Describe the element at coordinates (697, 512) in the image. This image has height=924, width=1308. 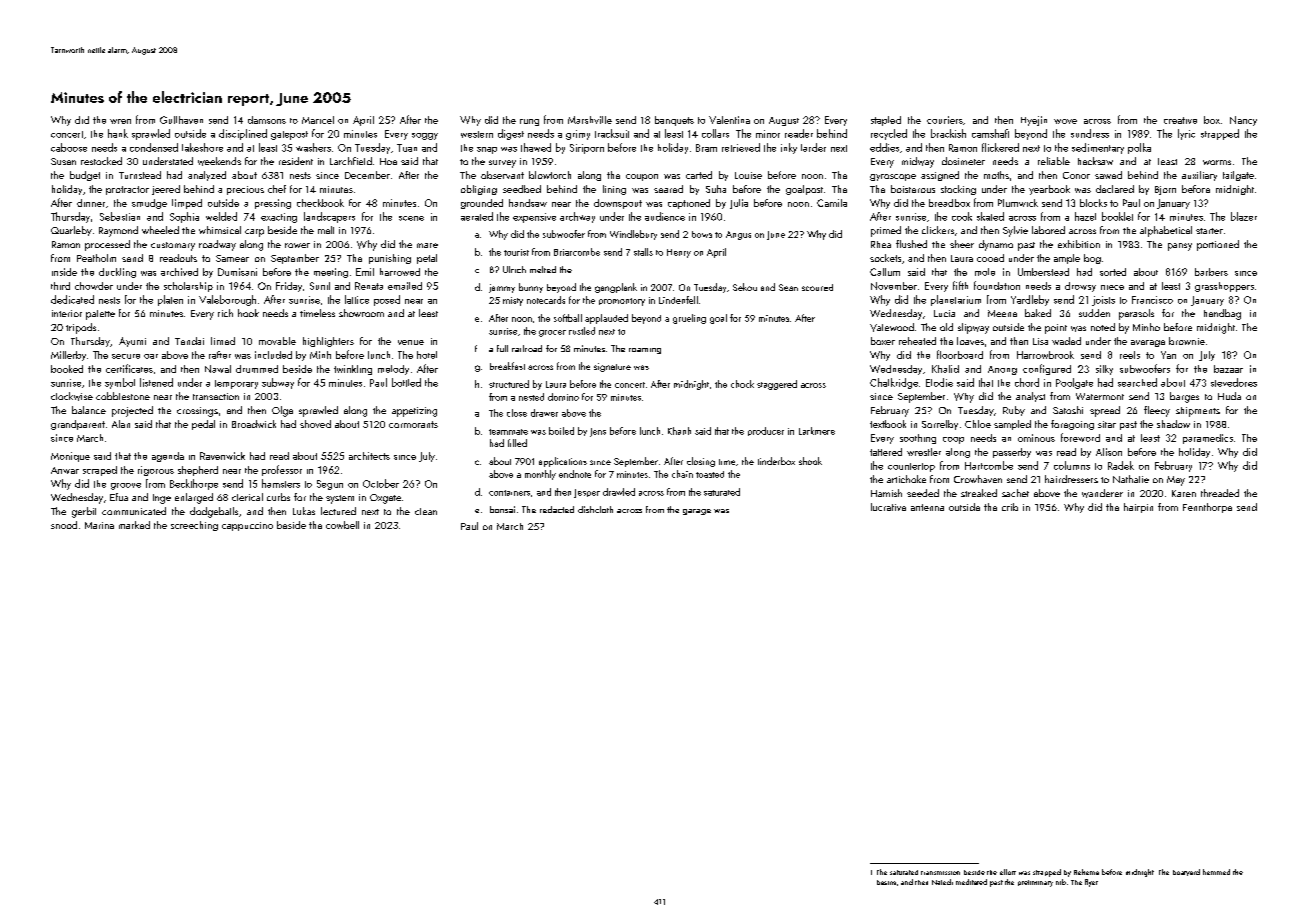
I see `garage` at that location.
